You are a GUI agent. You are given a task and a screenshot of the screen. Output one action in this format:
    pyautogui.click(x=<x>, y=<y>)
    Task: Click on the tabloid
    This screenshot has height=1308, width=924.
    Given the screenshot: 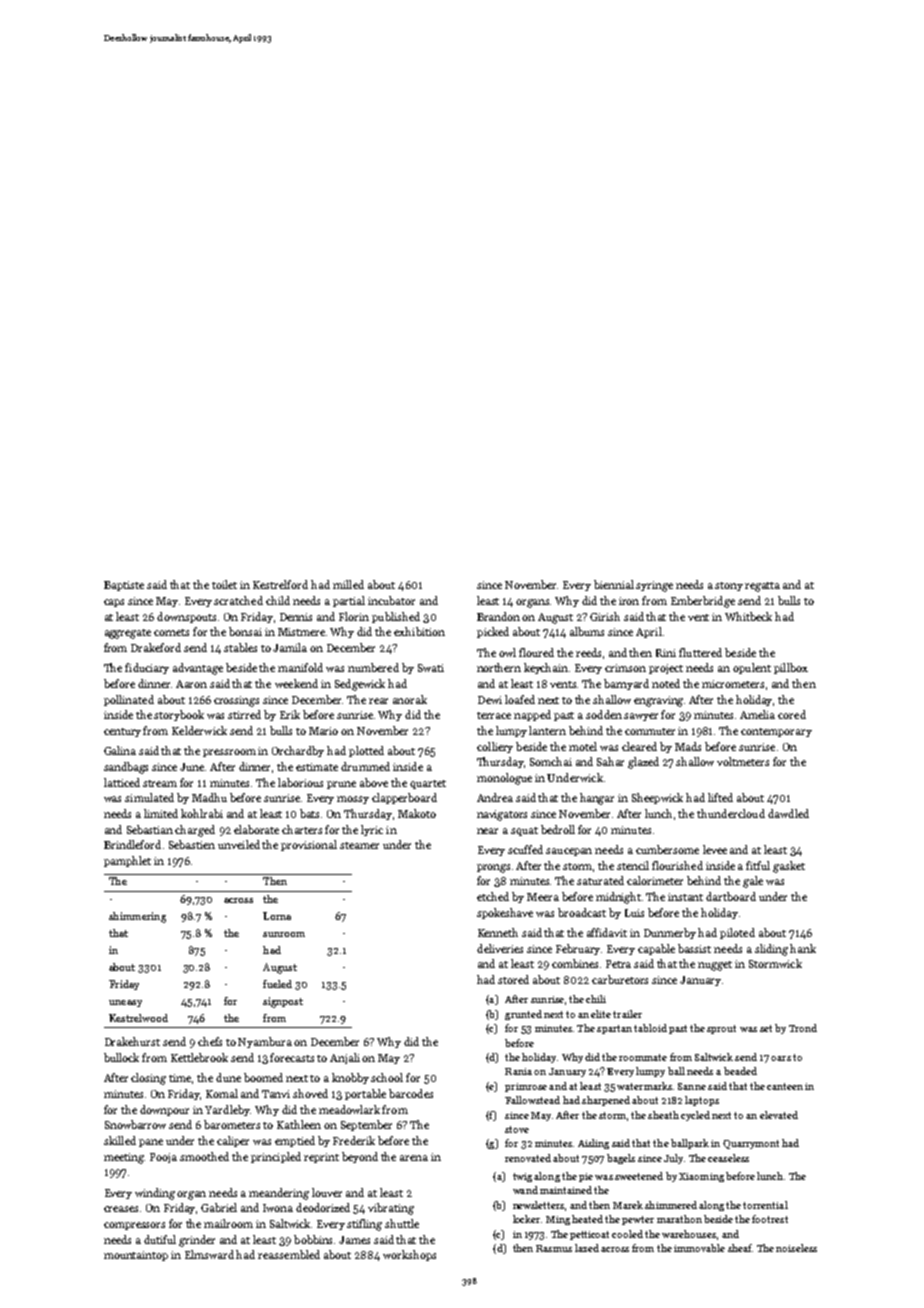 What is the action you would take?
    pyautogui.click(x=650, y=1028)
